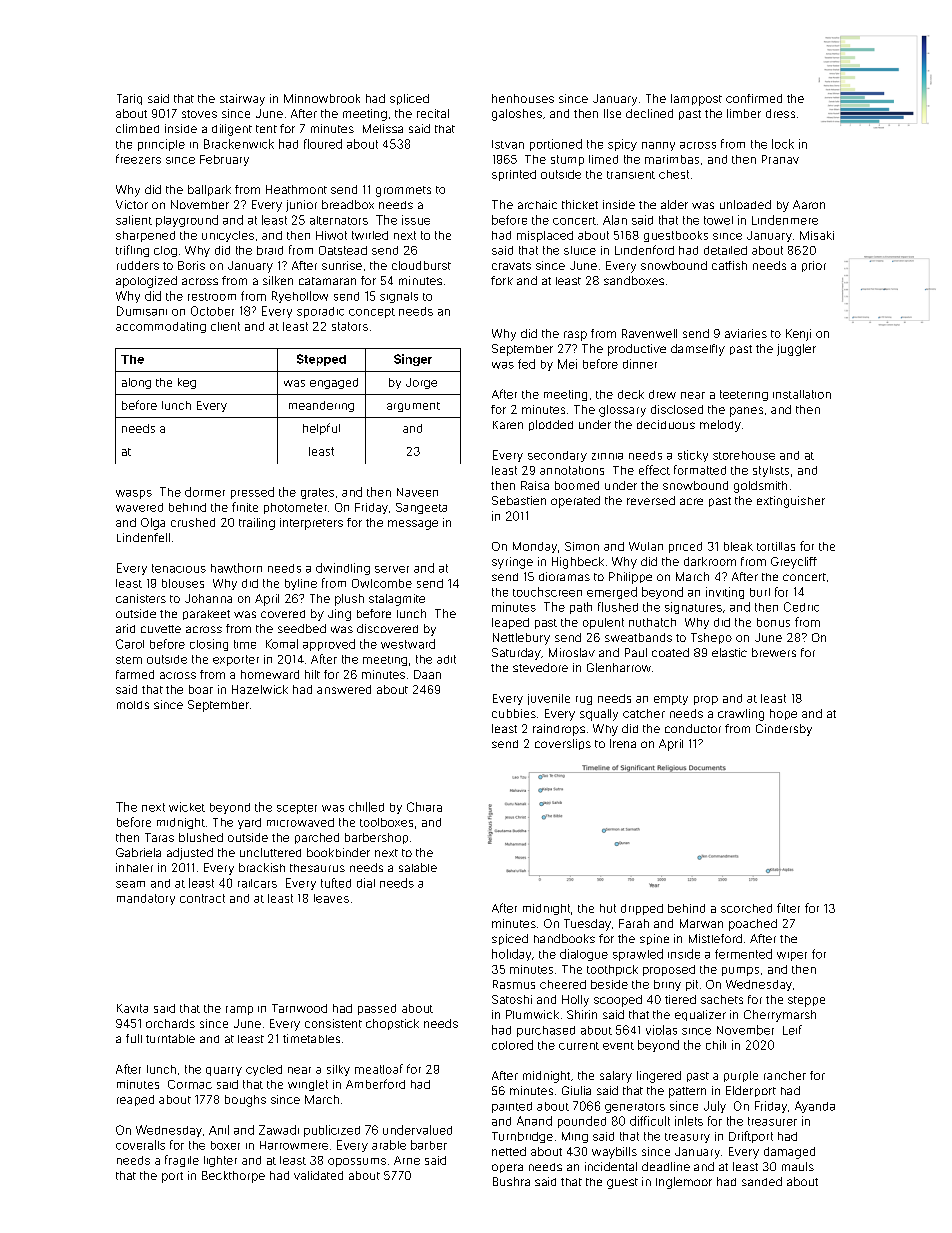 The height and width of the image is (1233, 952). I want to click on client, so click(225, 326).
